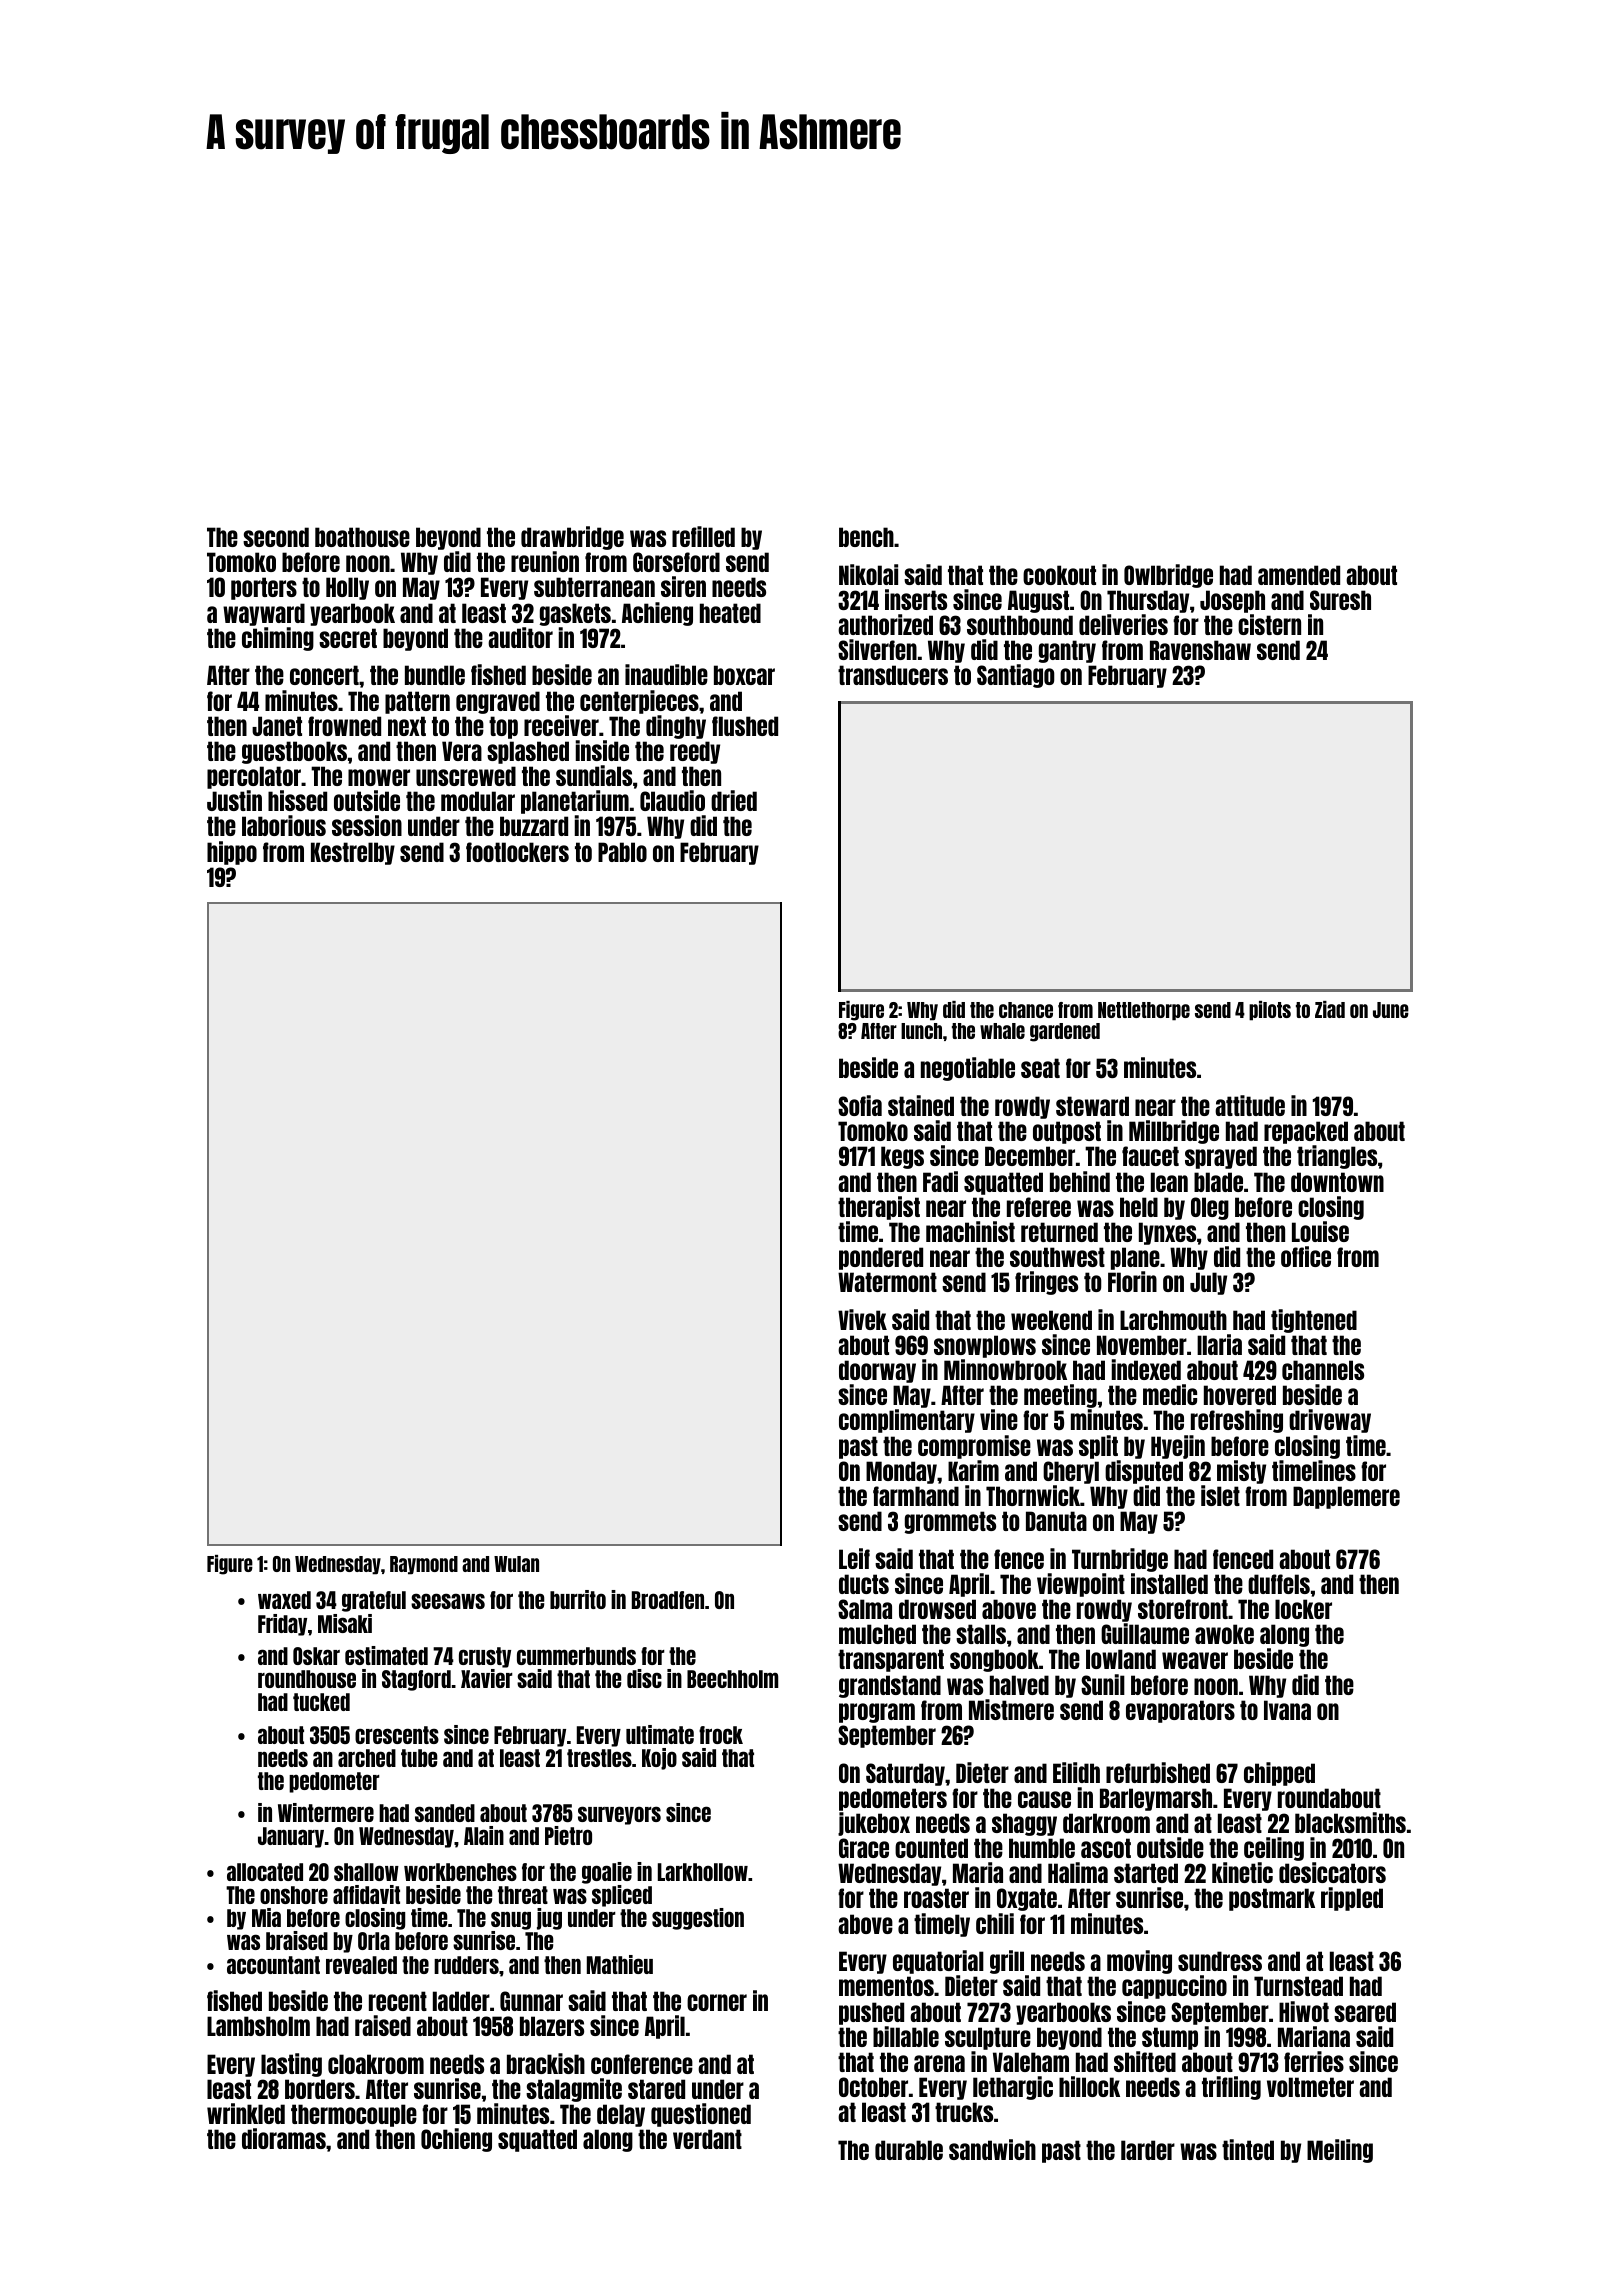  I want to click on seesaws, so click(448, 1601).
